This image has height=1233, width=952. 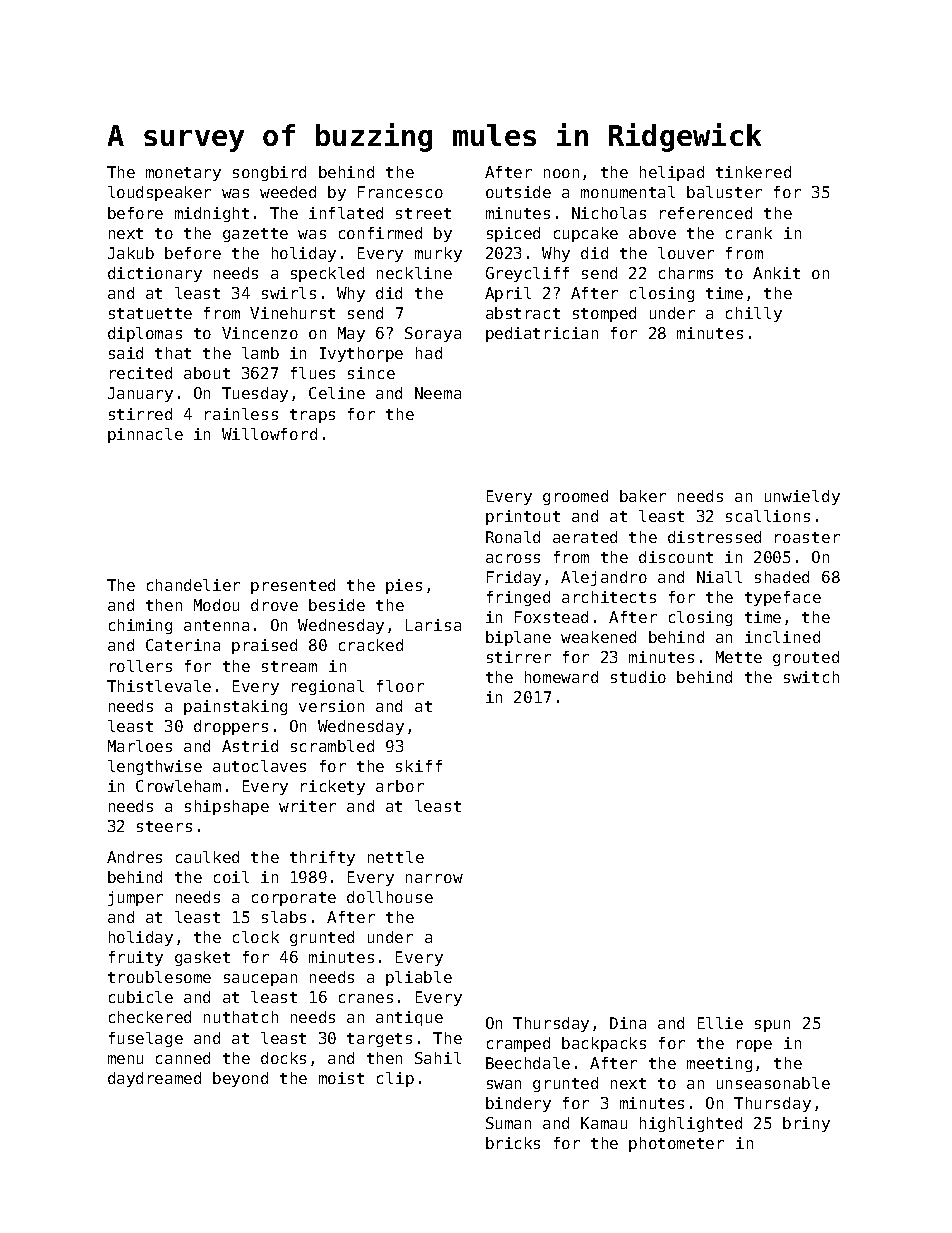 What do you see at coordinates (283, 1058) in the image?
I see `docks` at bounding box center [283, 1058].
